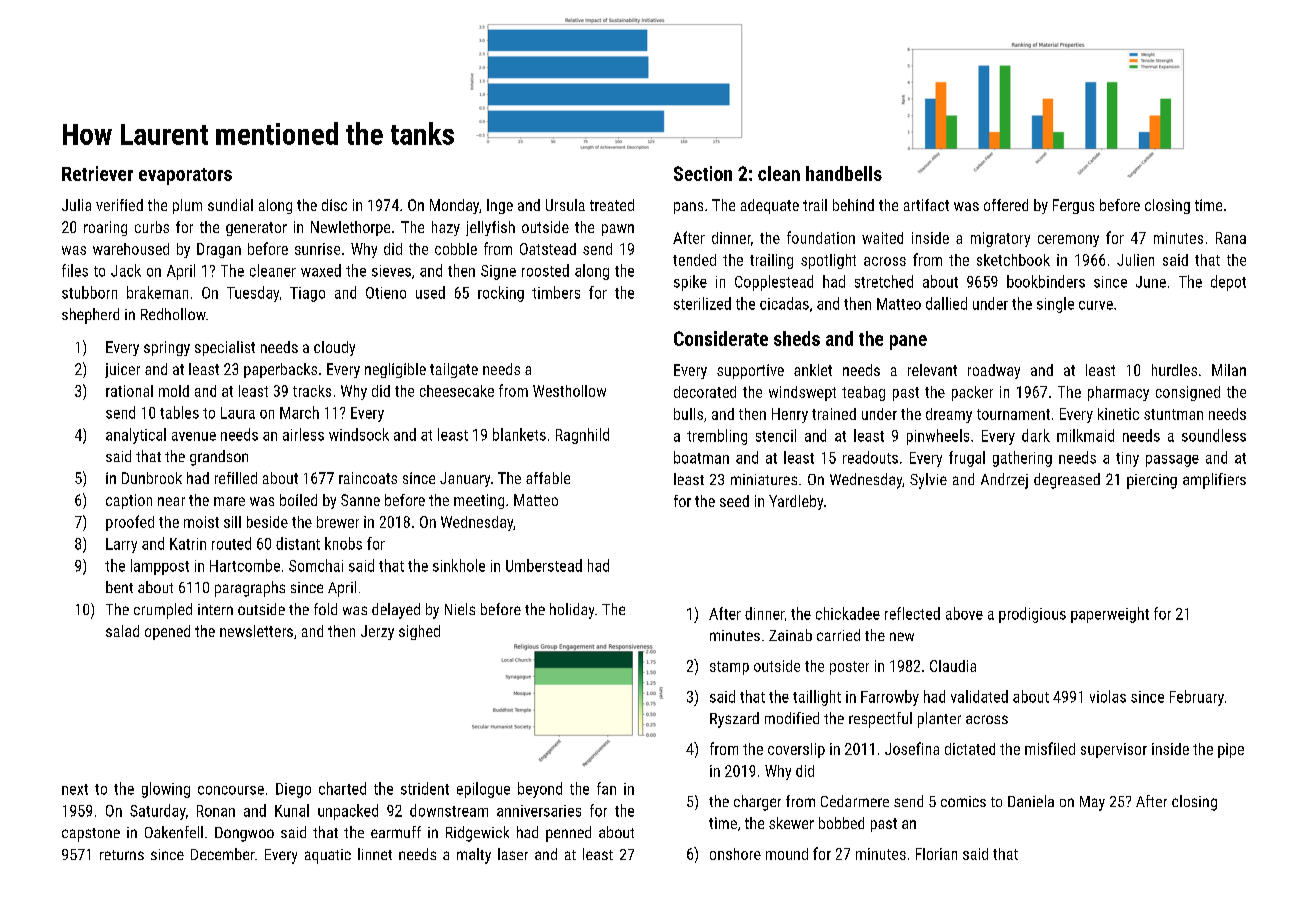  What do you see at coordinates (572, 611) in the screenshot?
I see `holiday` at bounding box center [572, 611].
